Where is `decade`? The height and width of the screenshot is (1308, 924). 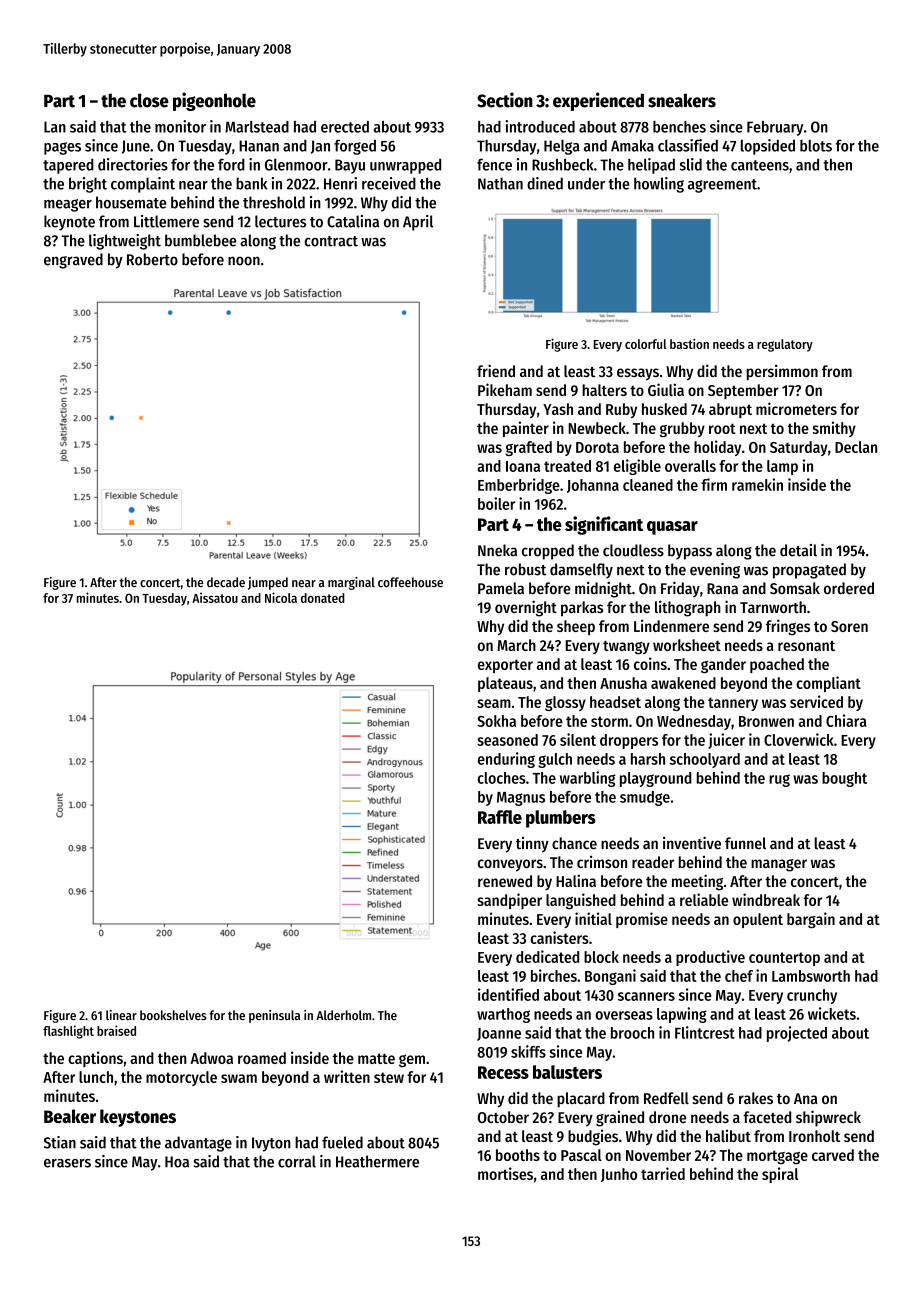 decade is located at coordinates (226, 582).
